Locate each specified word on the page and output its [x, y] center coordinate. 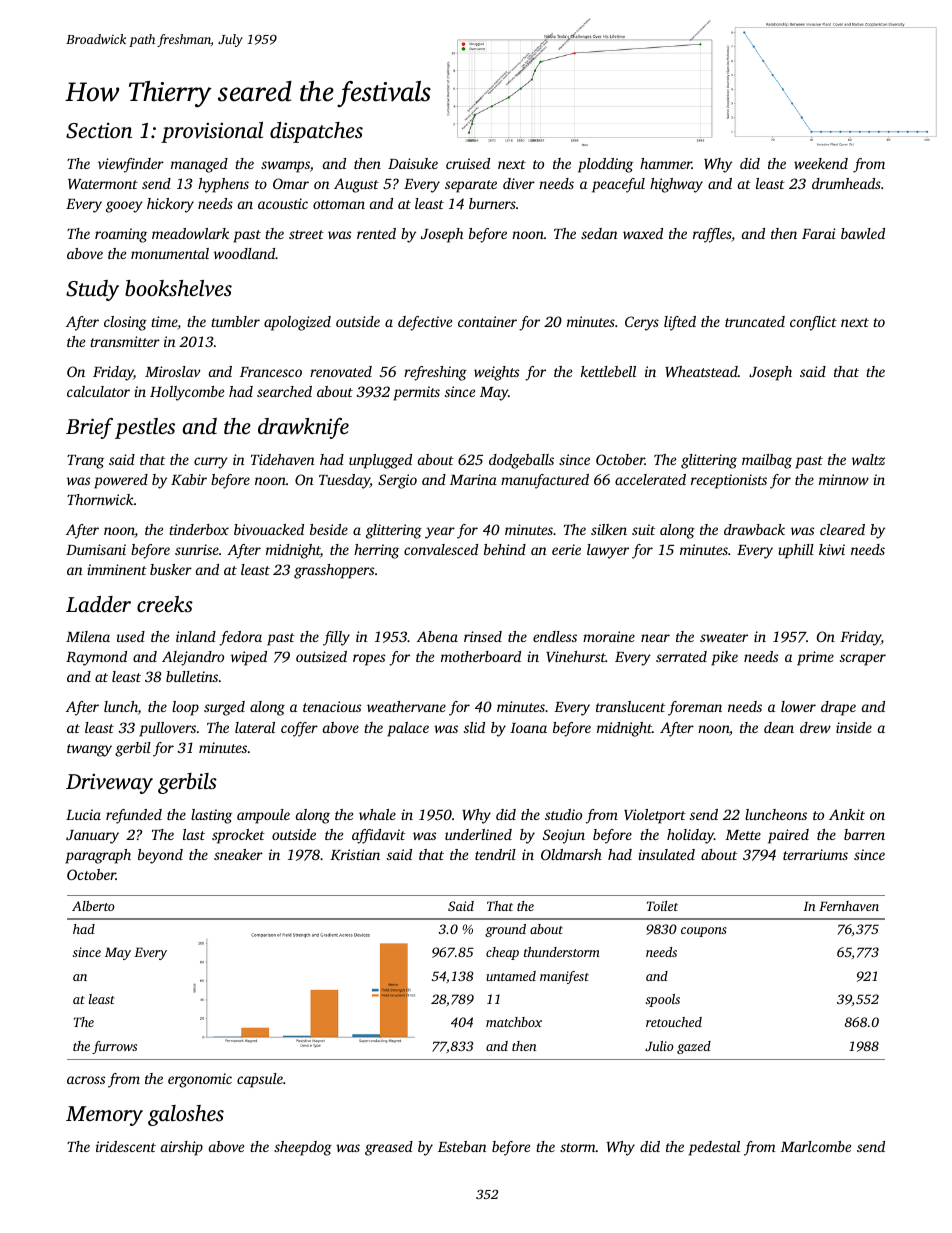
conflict [813, 323]
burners [492, 203]
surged [224, 708]
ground [505, 930]
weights [496, 373]
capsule [260, 1080]
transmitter [125, 341]
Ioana [528, 728]
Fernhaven [849, 906]
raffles [712, 235]
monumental [170, 253]
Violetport [655, 816]
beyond [160, 856]
